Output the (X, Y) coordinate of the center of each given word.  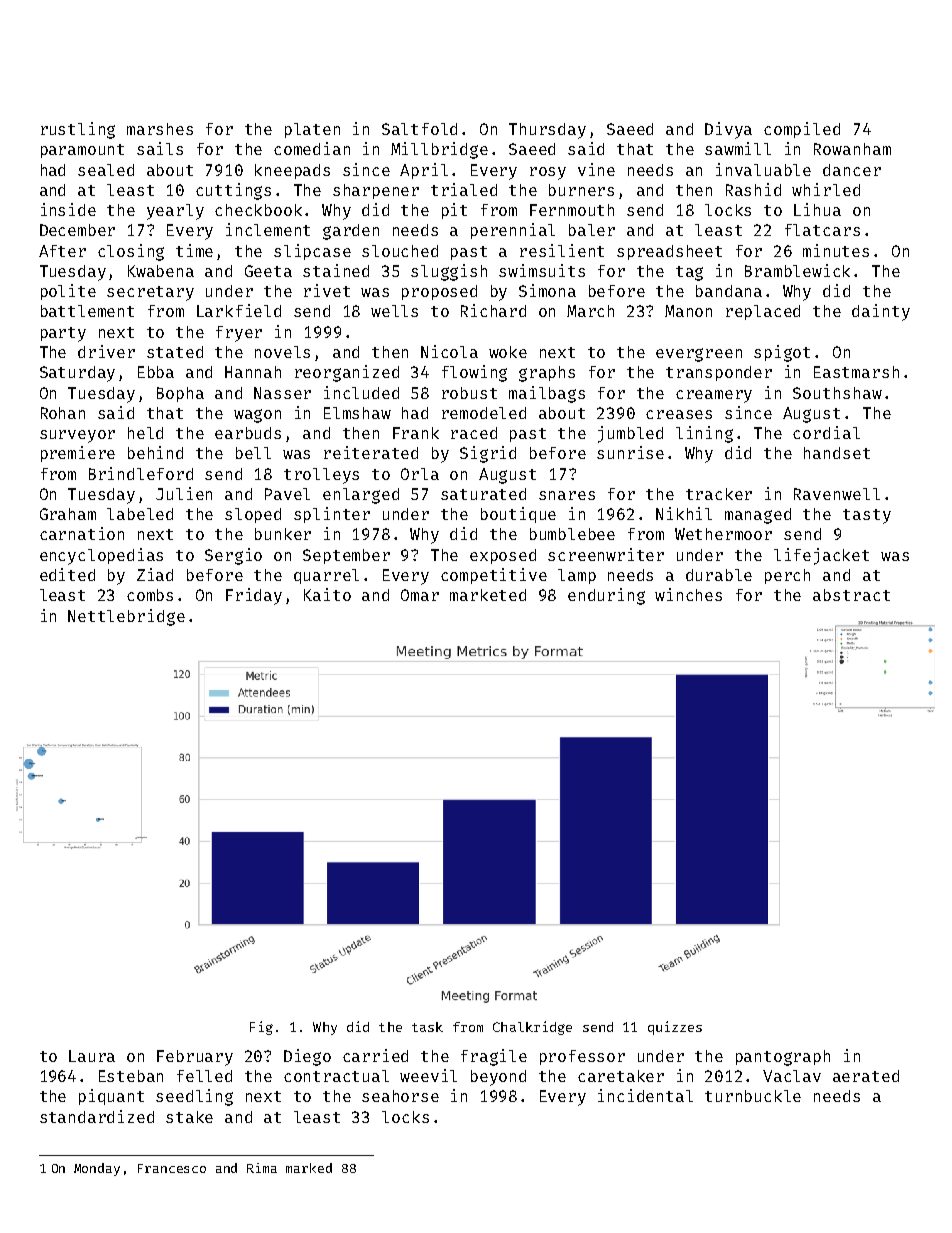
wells (394, 311)
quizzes (675, 1028)
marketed (488, 595)
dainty (881, 312)
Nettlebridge (126, 617)
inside (68, 209)
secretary (150, 293)
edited (67, 574)
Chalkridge (532, 1028)
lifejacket (821, 556)
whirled (826, 189)
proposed (439, 292)
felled (204, 1076)
